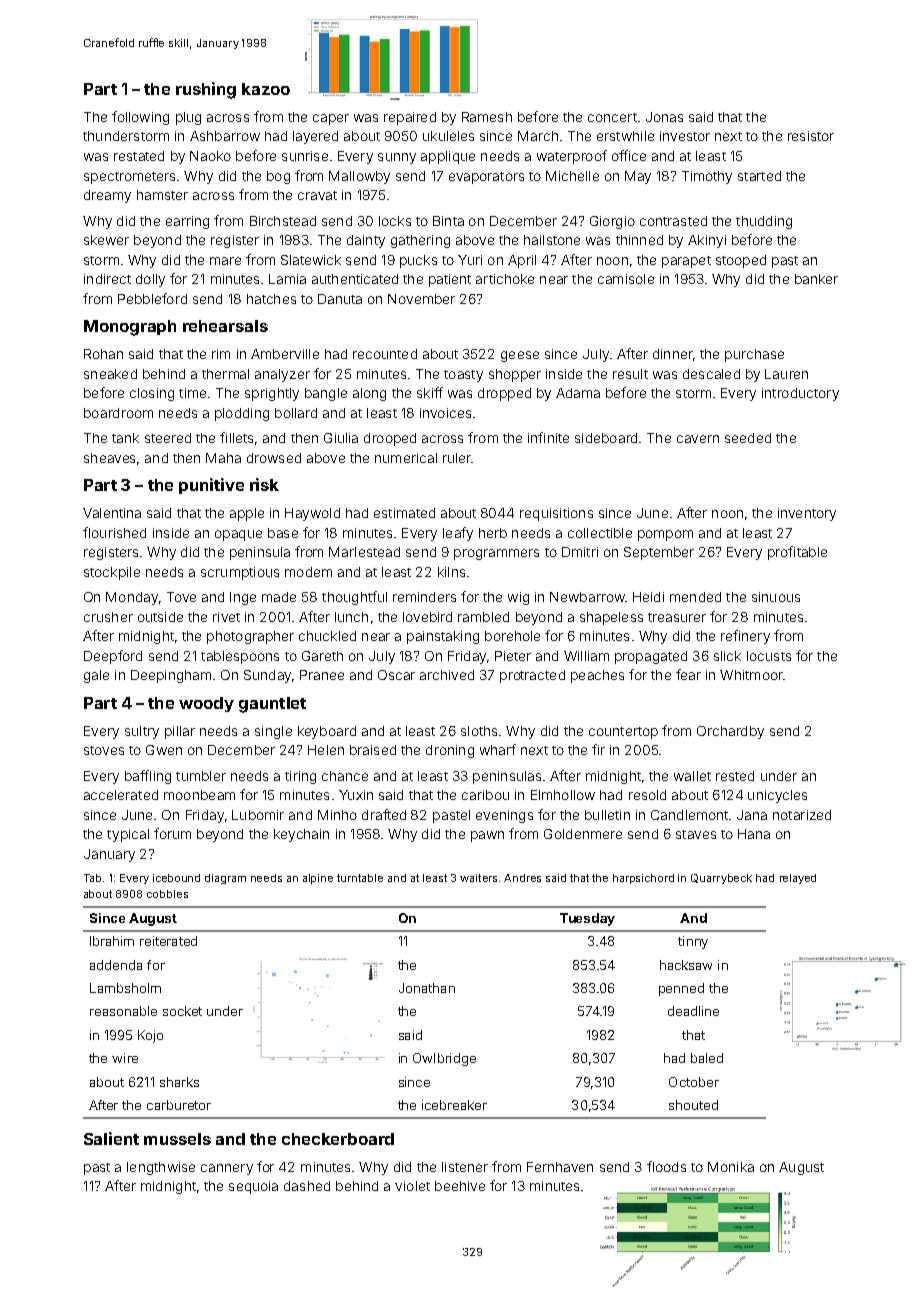 This screenshot has width=924, height=1308. Describe the element at coordinates (140, 118) in the screenshot. I see `following` at that location.
